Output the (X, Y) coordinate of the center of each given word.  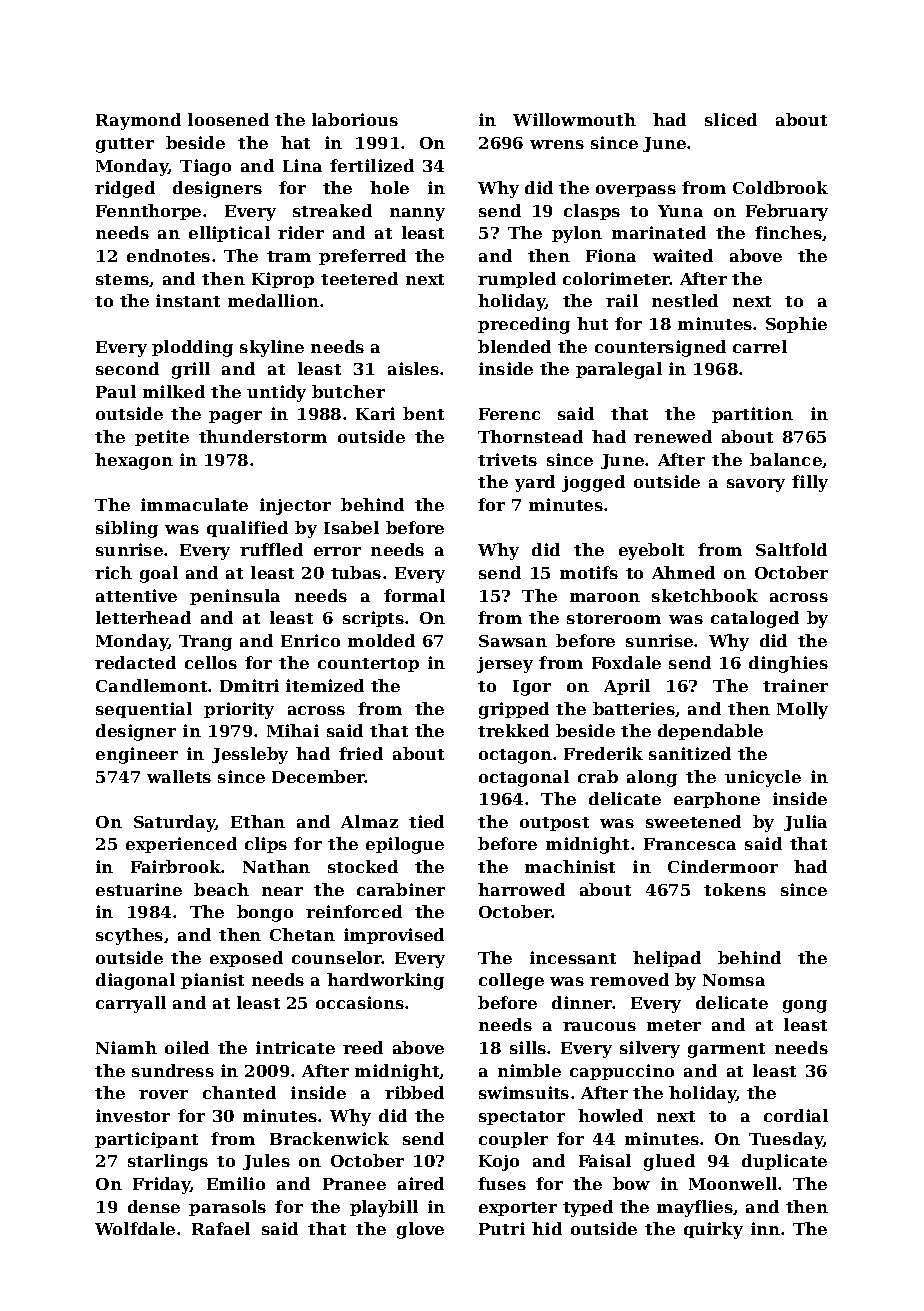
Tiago (205, 167)
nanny (417, 214)
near (282, 891)
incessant (573, 957)
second (127, 368)
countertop (368, 665)
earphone (717, 800)
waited (683, 255)
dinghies (788, 664)
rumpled (517, 280)
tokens (735, 889)
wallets (179, 776)
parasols (227, 1208)
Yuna (680, 211)
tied (426, 821)
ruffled (271, 549)
